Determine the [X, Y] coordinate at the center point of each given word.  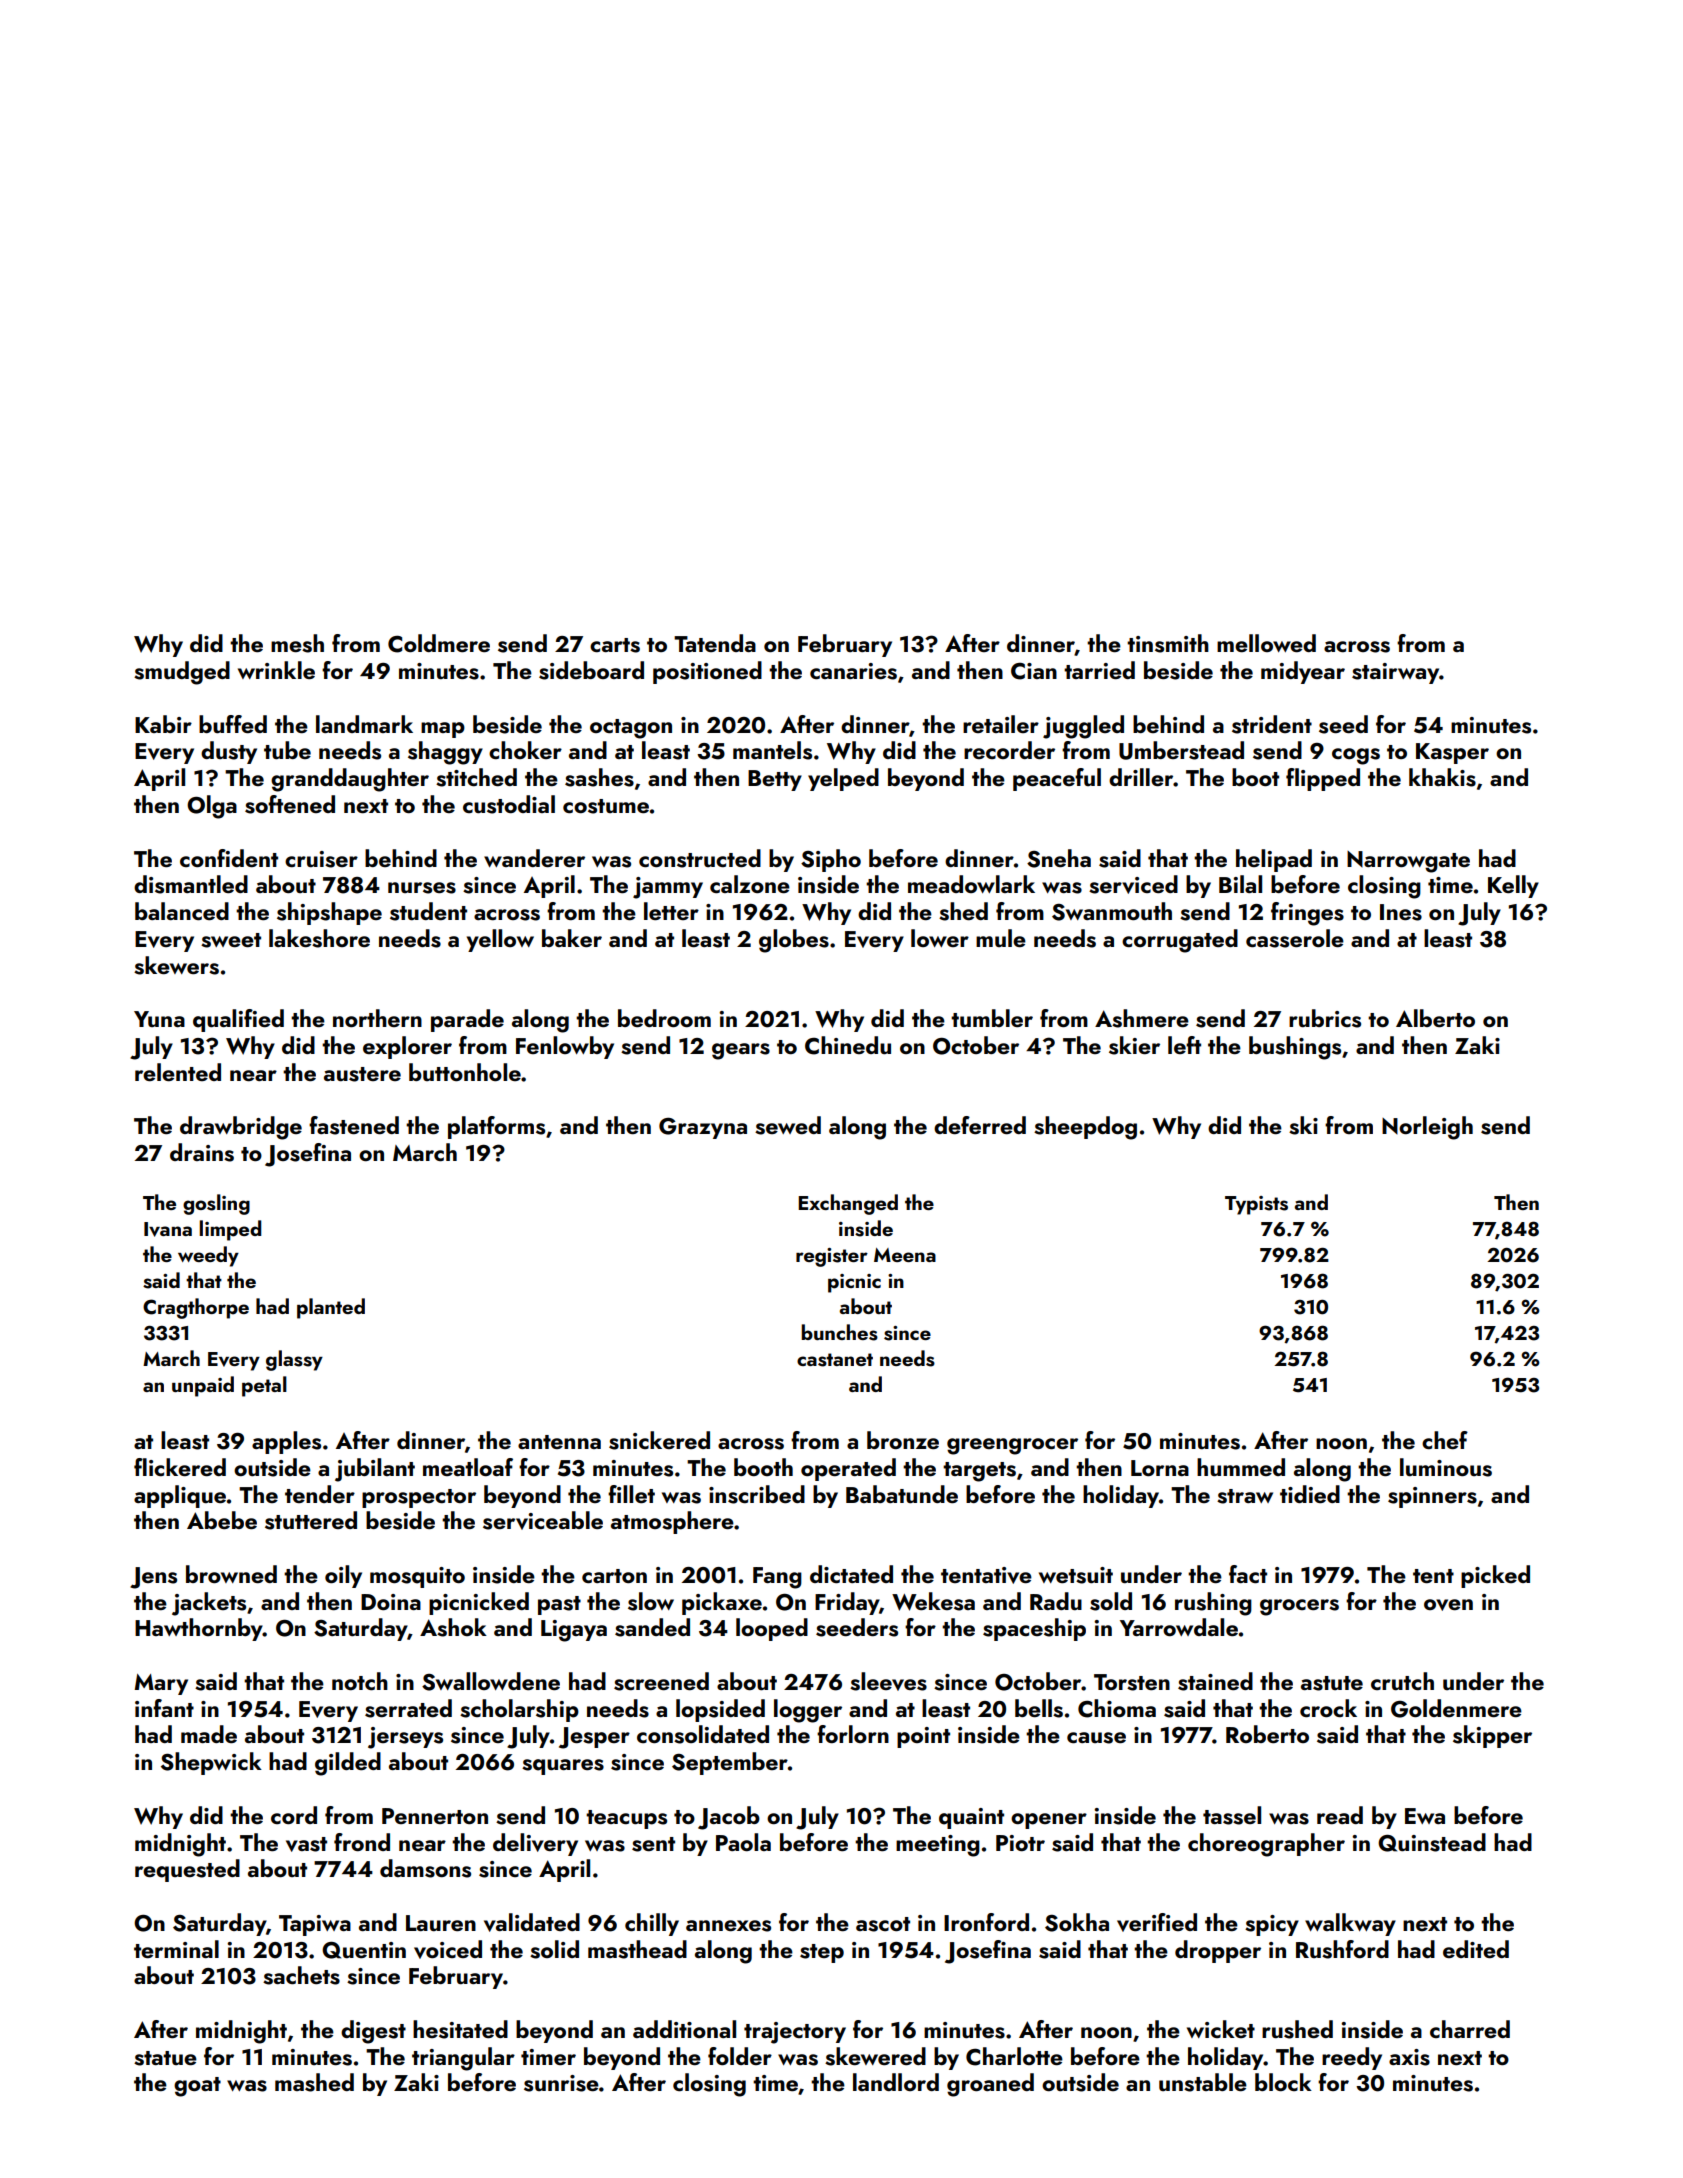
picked [1495, 1576]
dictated [851, 1574]
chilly [652, 1924]
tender [320, 1494]
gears [741, 1051]
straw [1245, 1496]
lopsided [720, 1710]
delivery [535, 1844]
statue [165, 2058]
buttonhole [465, 1072]
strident [1272, 724]
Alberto [1435, 1018]
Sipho [831, 860]
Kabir [163, 724]
